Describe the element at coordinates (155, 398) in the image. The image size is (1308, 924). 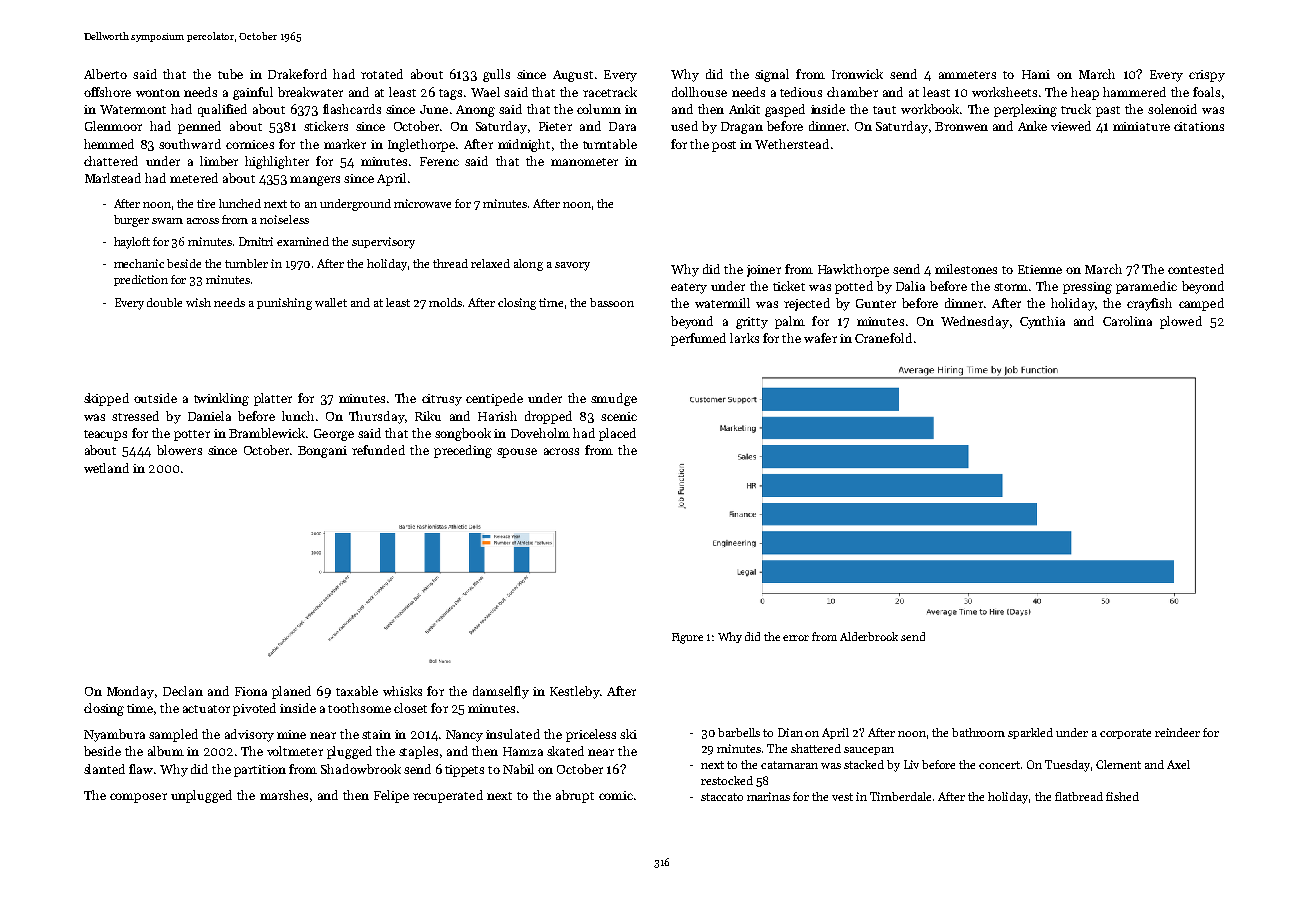
I see `outside` at that location.
